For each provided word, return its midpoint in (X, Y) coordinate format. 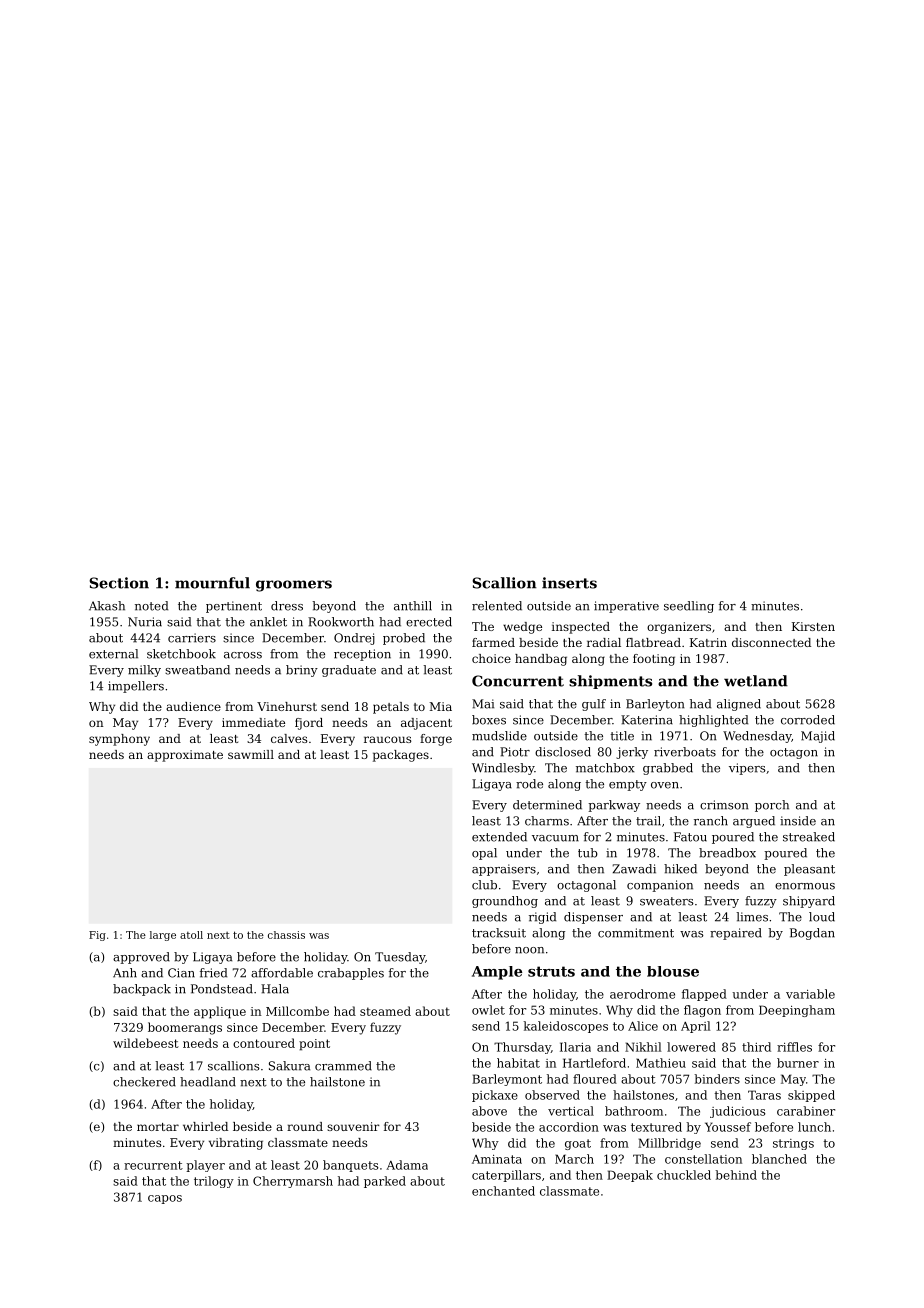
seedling (689, 607)
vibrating (236, 1144)
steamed (385, 1011)
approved (141, 958)
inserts (569, 583)
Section (119, 583)
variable (810, 994)
